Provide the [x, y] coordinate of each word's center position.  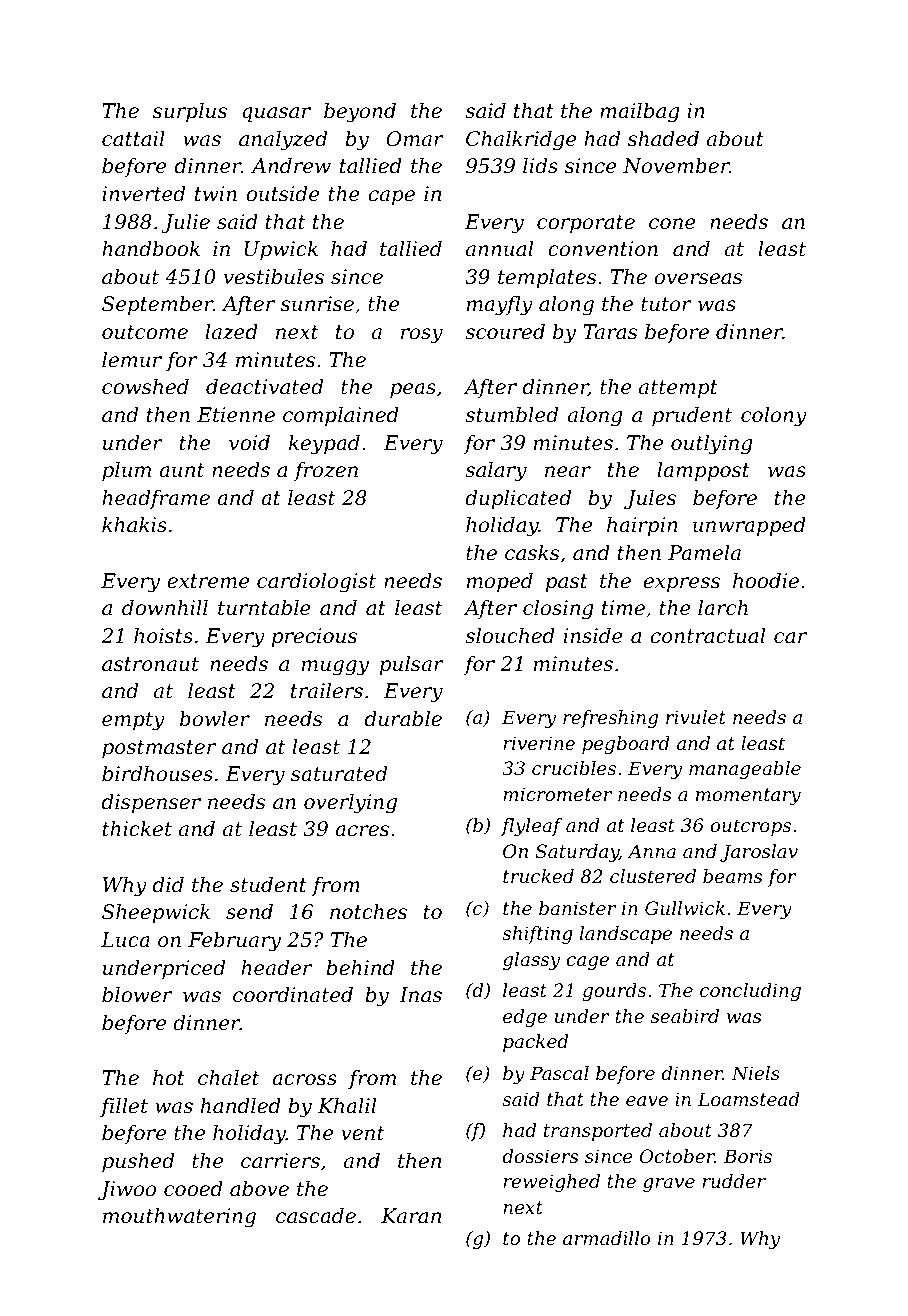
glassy [531, 961]
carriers [280, 1161]
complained [341, 416]
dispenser [151, 803]
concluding [750, 992]
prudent [692, 416]
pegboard [626, 745]
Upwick [281, 250]
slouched [510, 636]
